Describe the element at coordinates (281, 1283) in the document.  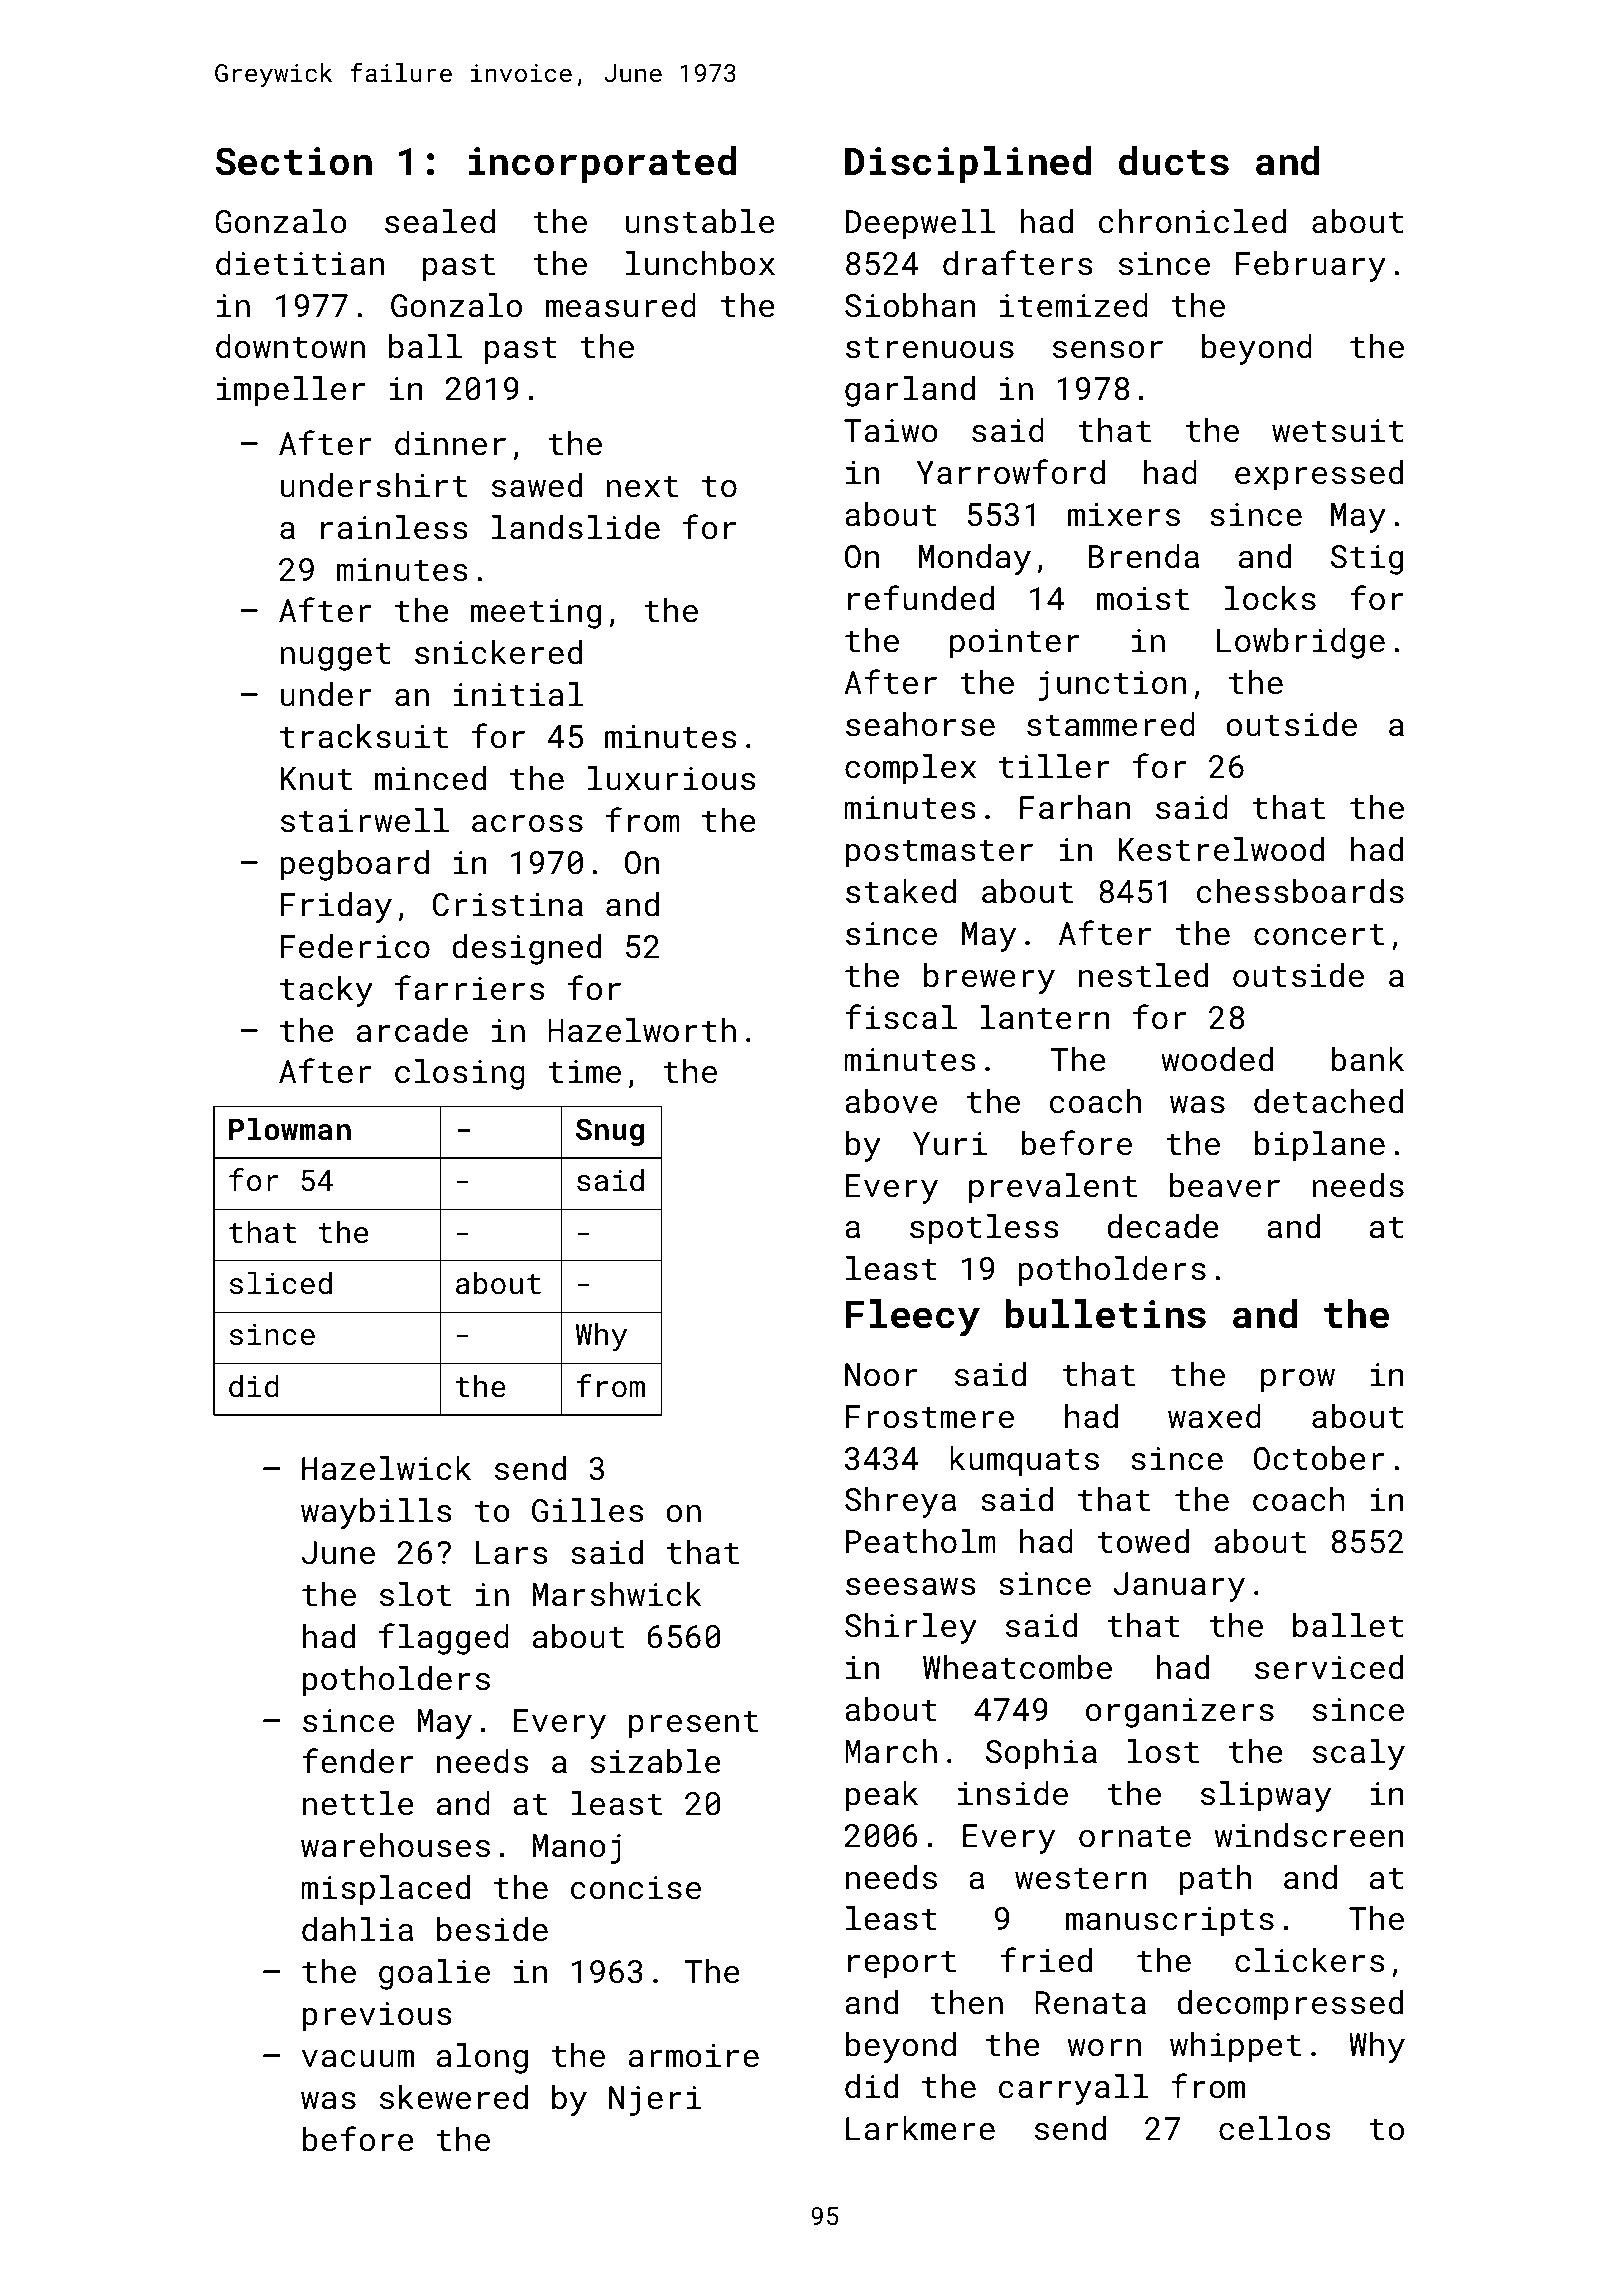
I see `sliced` at that location.
